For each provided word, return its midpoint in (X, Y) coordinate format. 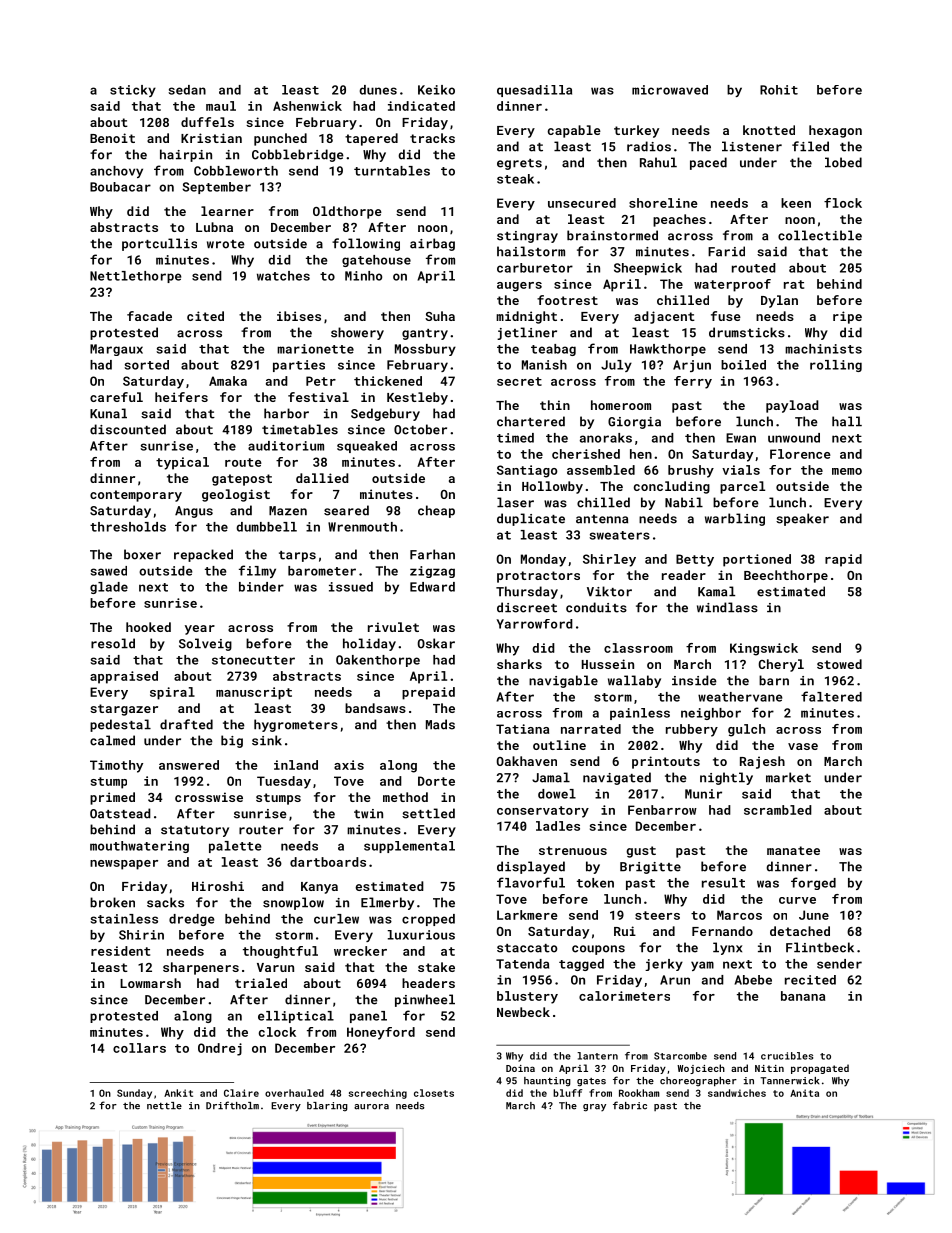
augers (519, 287)
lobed (843, 162)
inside (694, 680)
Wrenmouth (362, 527)
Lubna (214, 227)
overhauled (294, 1093)
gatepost (242, 480)
